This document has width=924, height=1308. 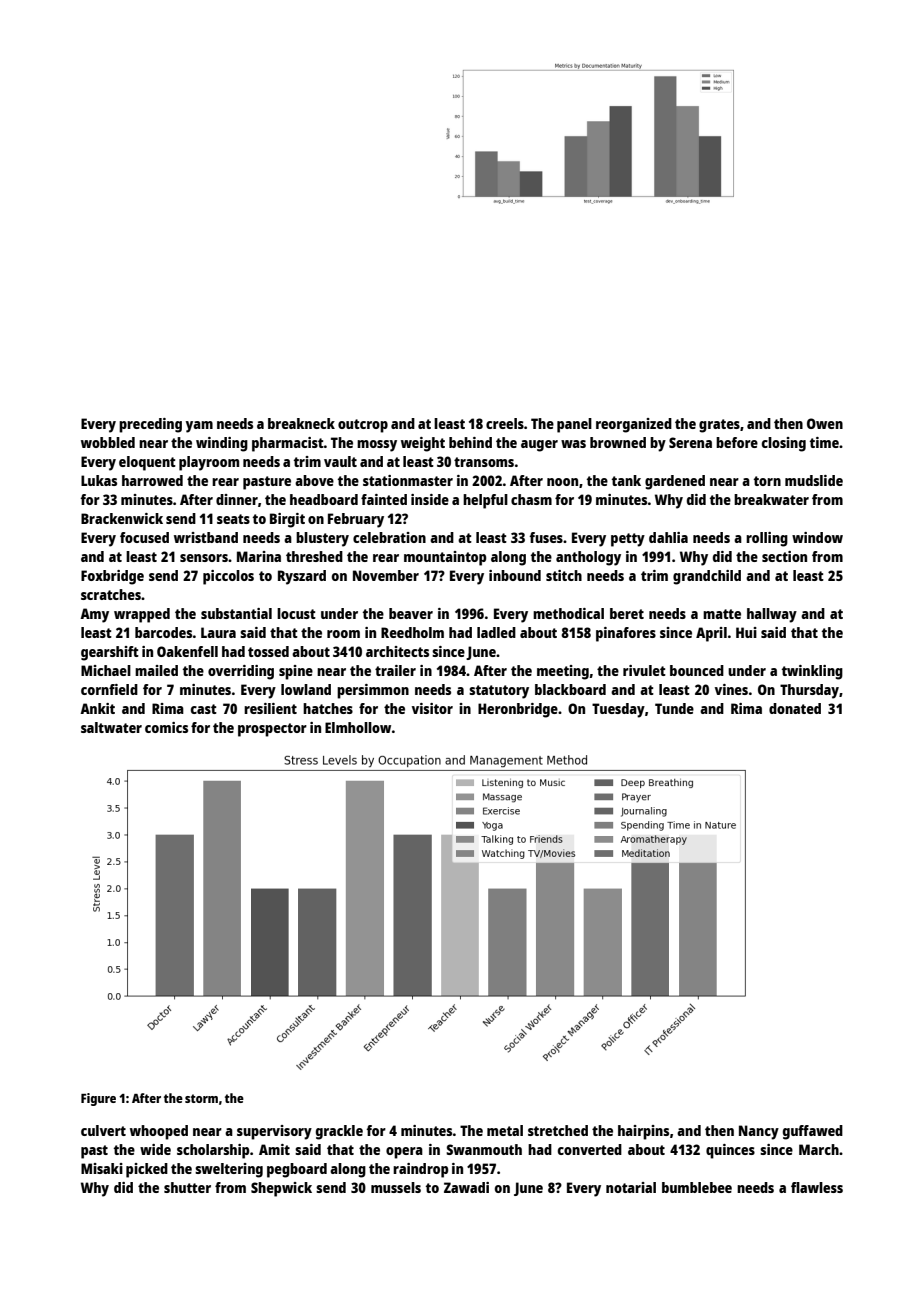 What do you see at coordinates (274, 1132) in the document?
I see `supervisory` at bounding box center [274, 1132].
